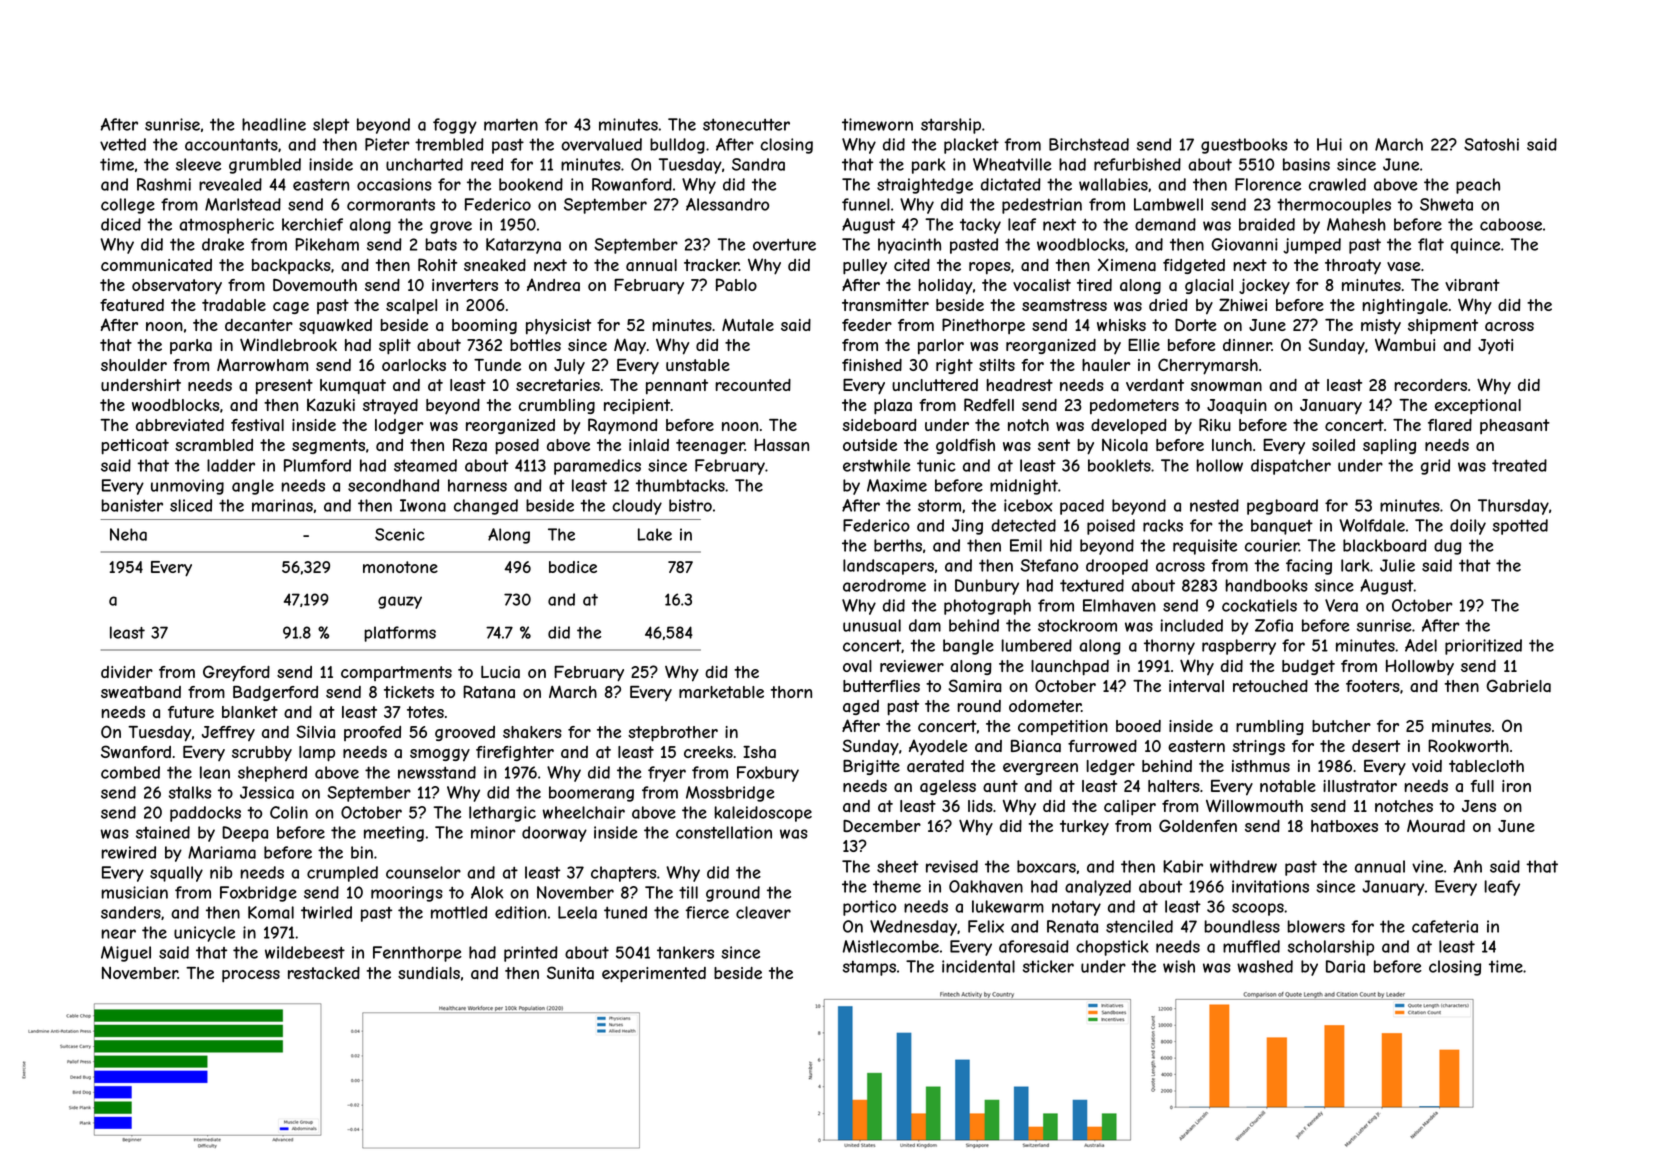 The width and height of the page is (1659, 1173). Describe the element at coordinates (1430, 385) in the page. I see `recorders` at that location.
